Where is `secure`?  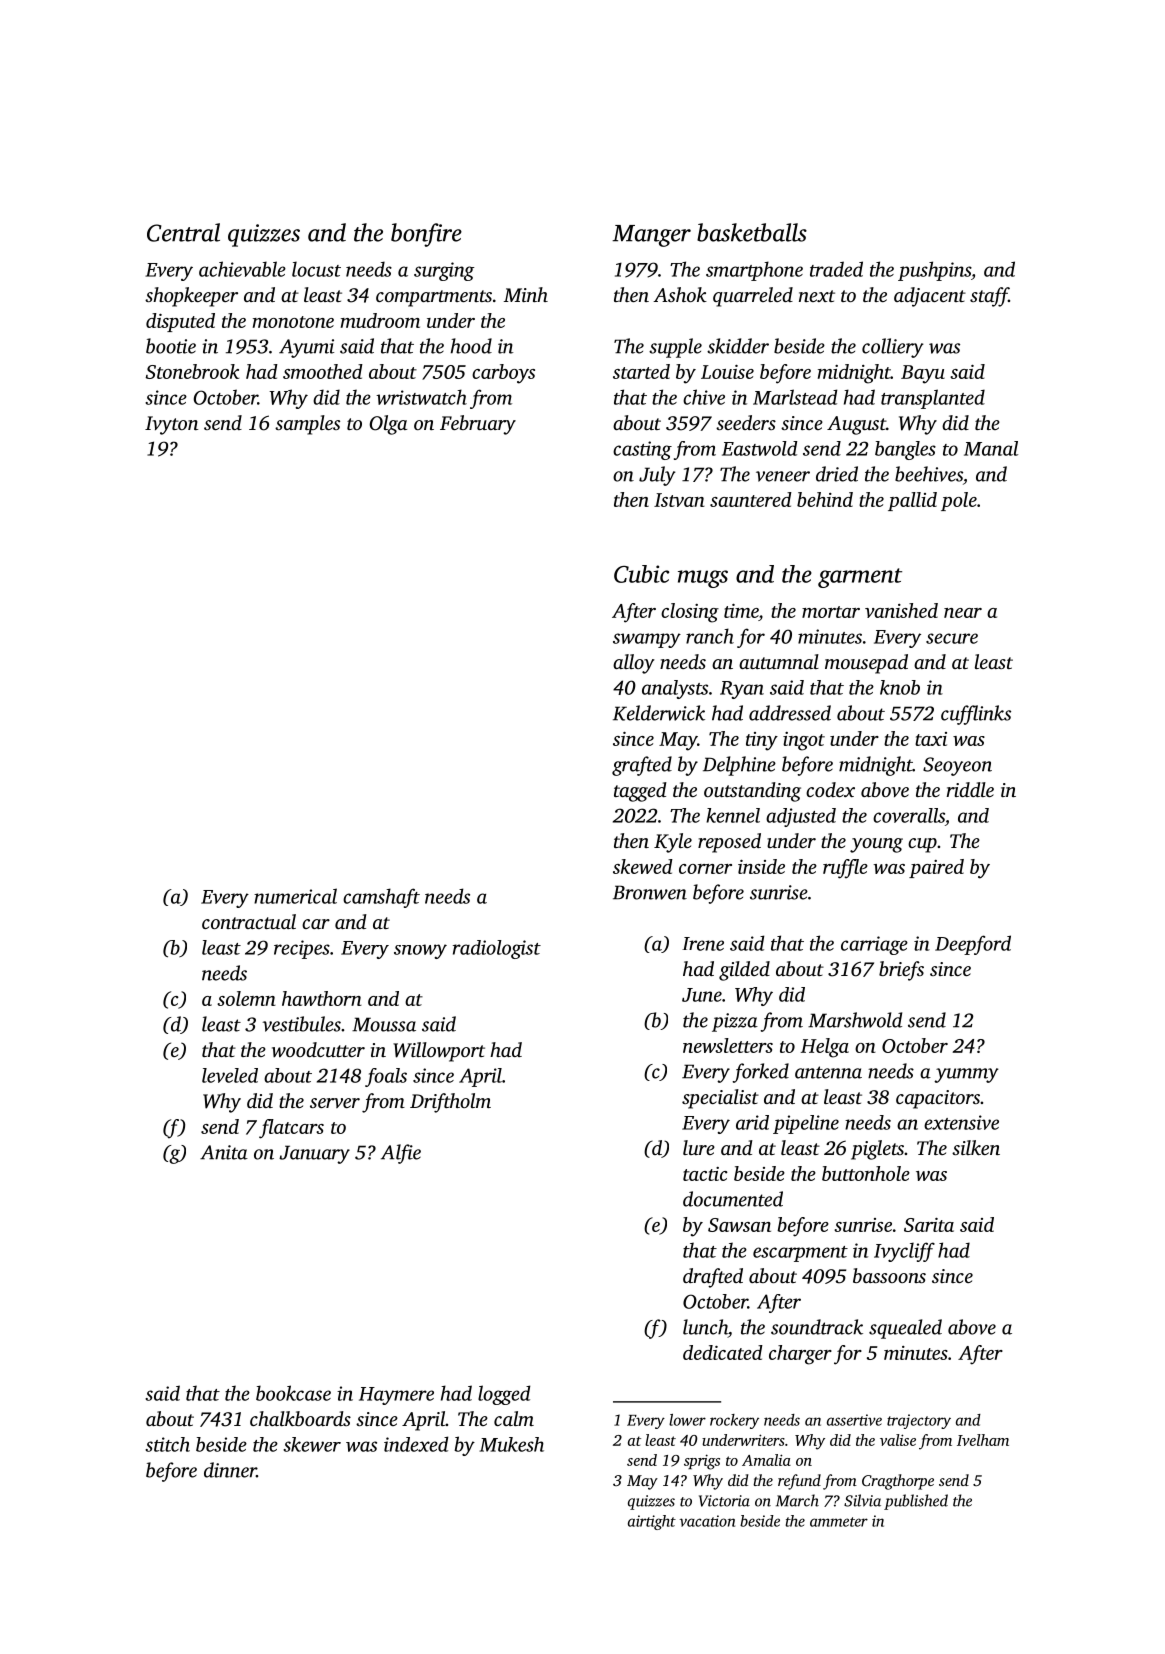
secure is located at coordinates (952, 638).
